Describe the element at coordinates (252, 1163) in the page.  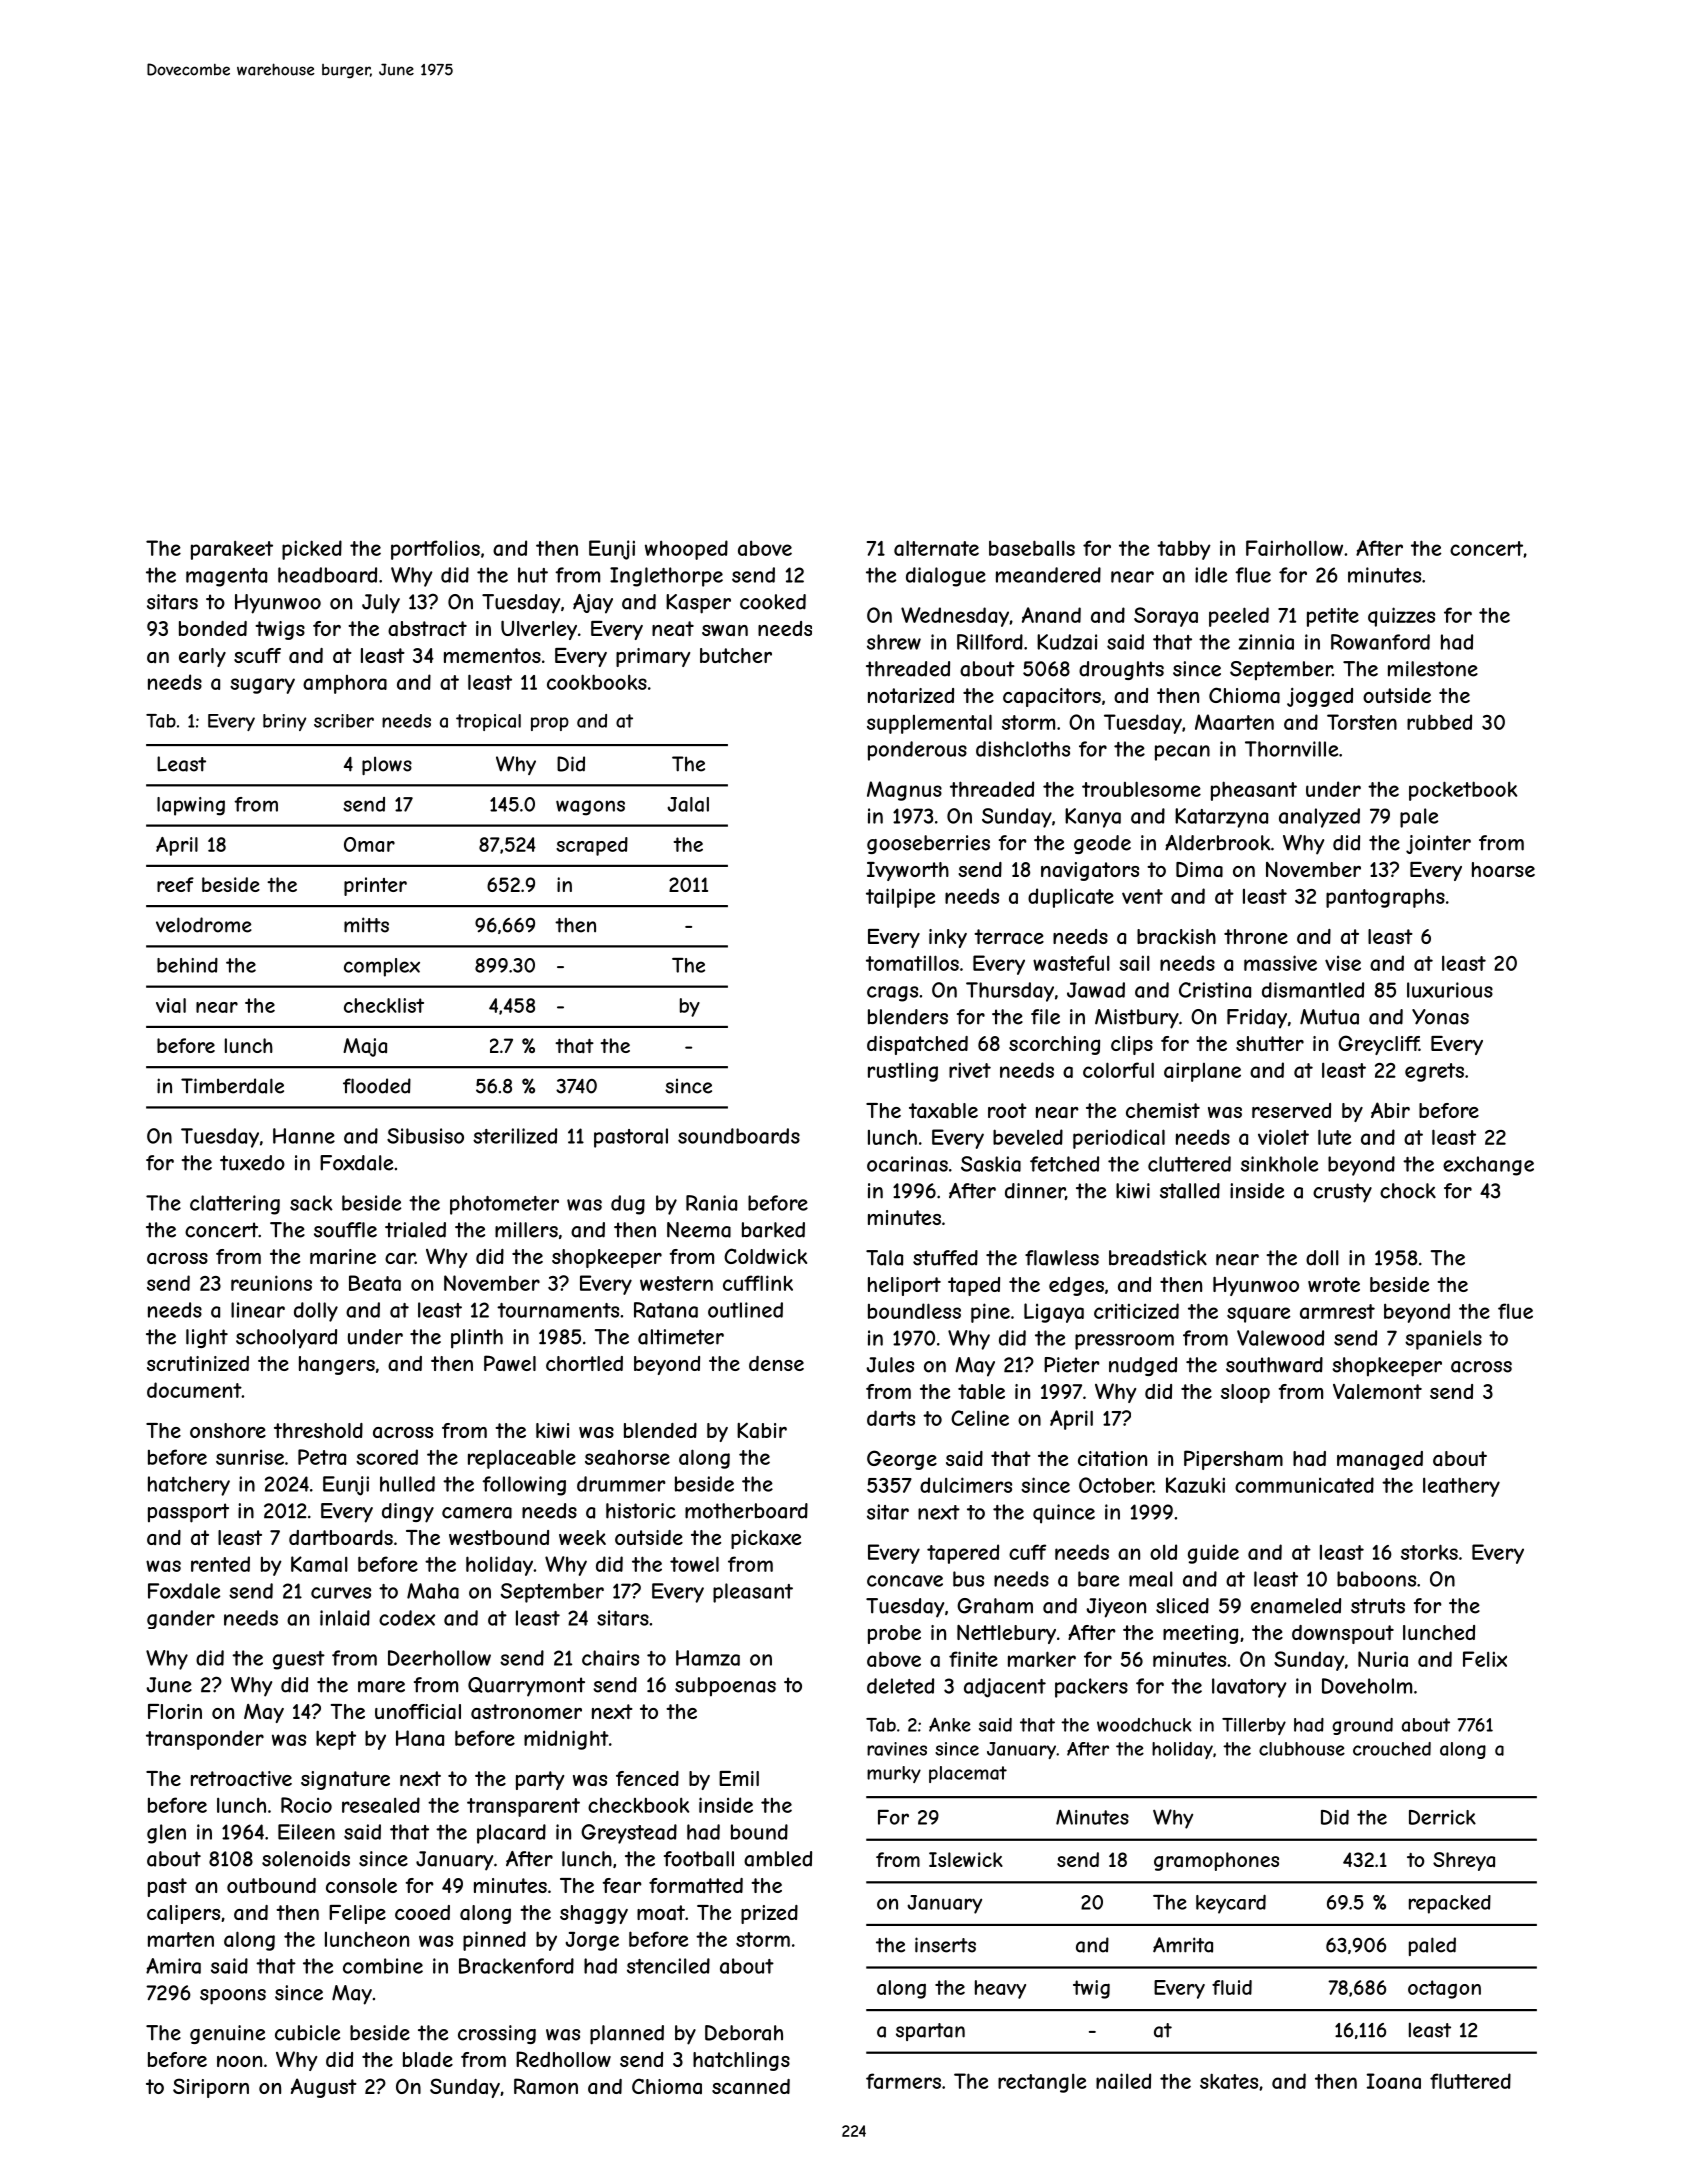
I see `tuxedo` at that location.
